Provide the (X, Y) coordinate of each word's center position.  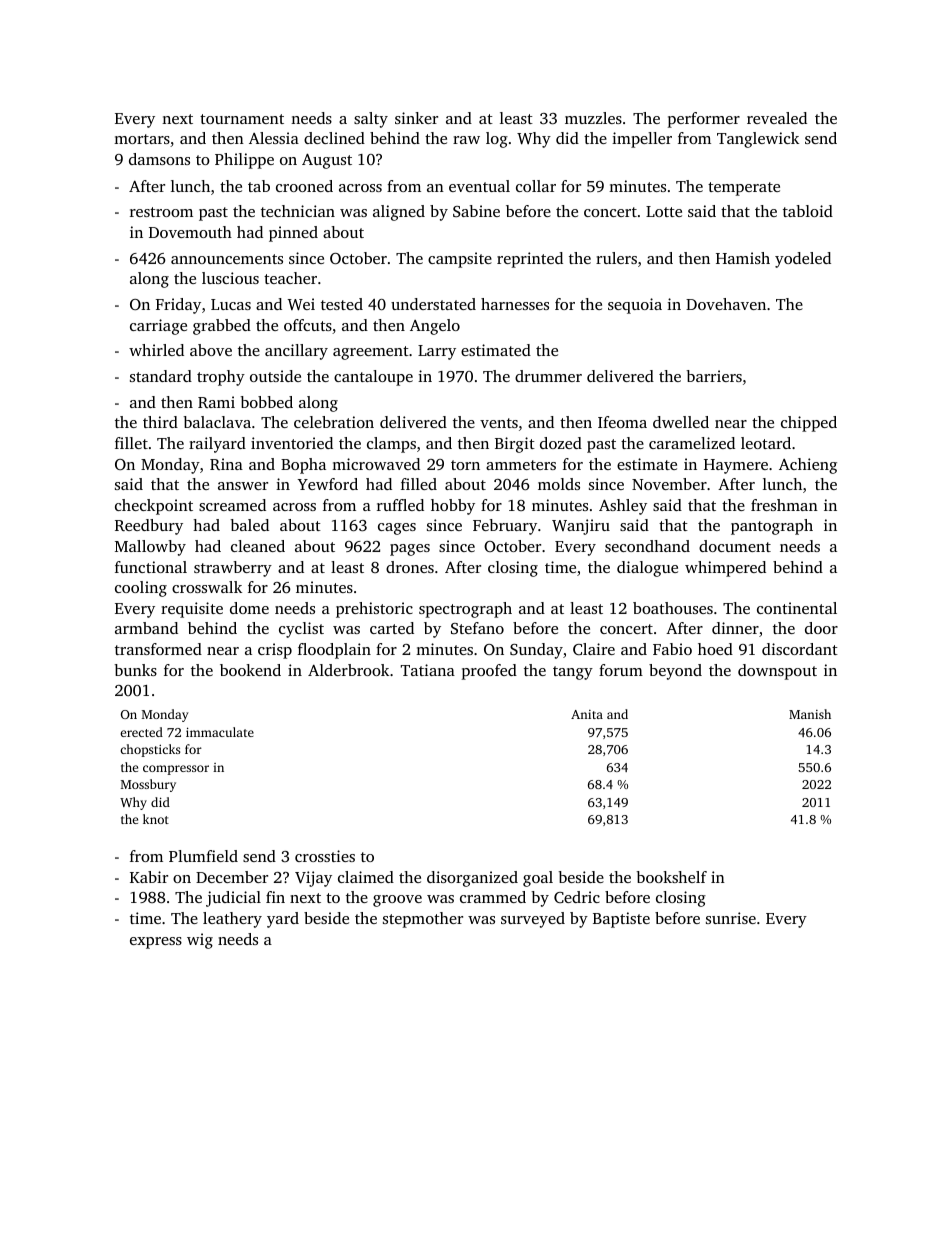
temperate (744, 189)
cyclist (301, 630)
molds (559, 484)
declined (334, 138)
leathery (232, 920)
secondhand (647, 546)
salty (371, 120)
